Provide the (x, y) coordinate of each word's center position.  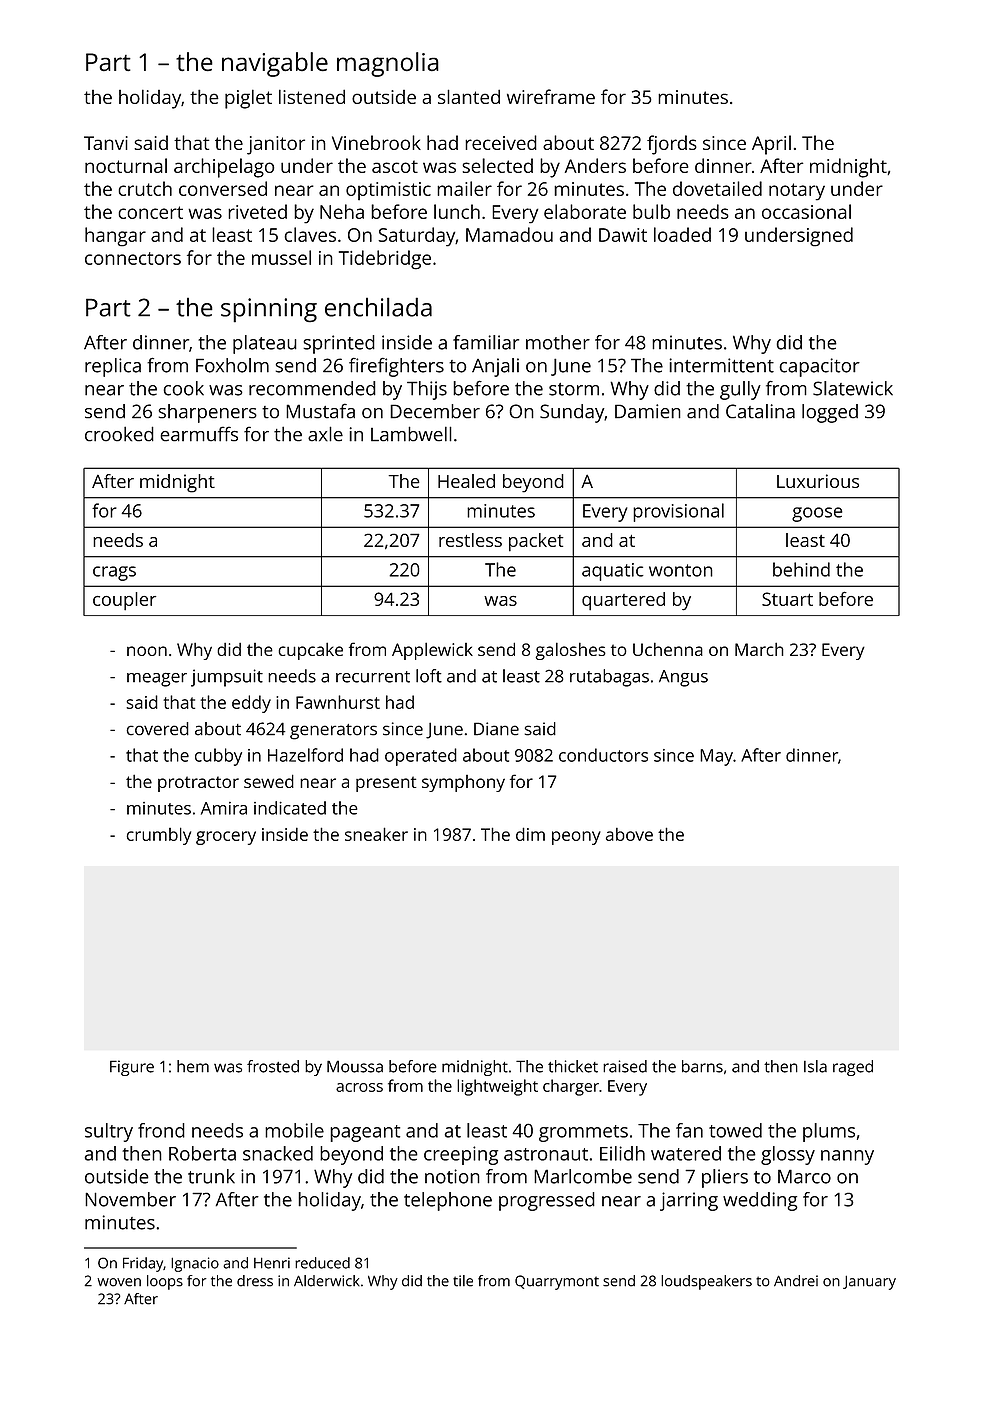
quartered (623, 601)
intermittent (721, 365)
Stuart (787, 599)
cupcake (310, 651)
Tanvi (106, 143)
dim (530, 834)
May (716, 757)
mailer (464, 188)
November (130, 1199)
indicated (290, 808)
